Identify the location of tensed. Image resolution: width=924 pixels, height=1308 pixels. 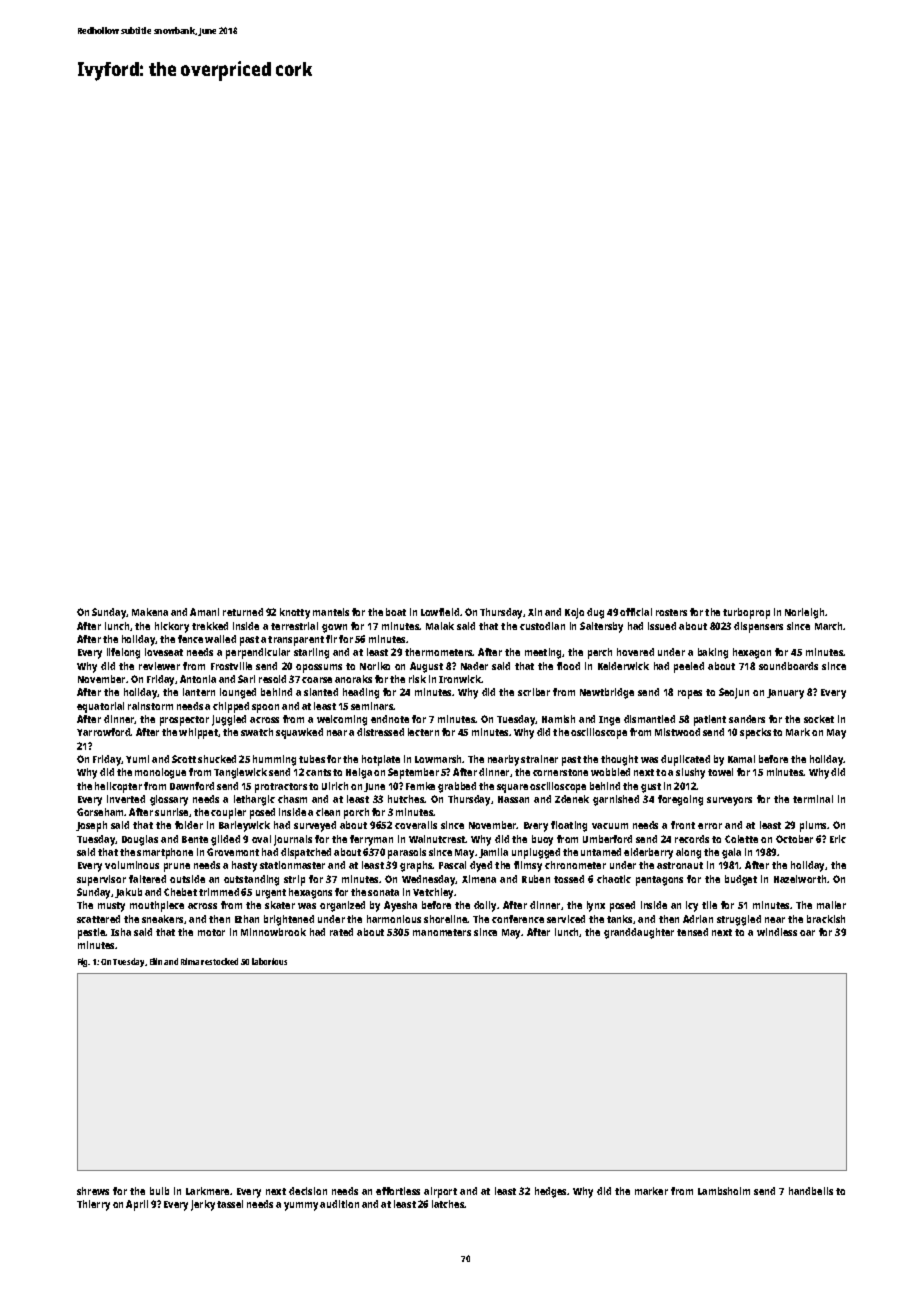
(692, 932).
